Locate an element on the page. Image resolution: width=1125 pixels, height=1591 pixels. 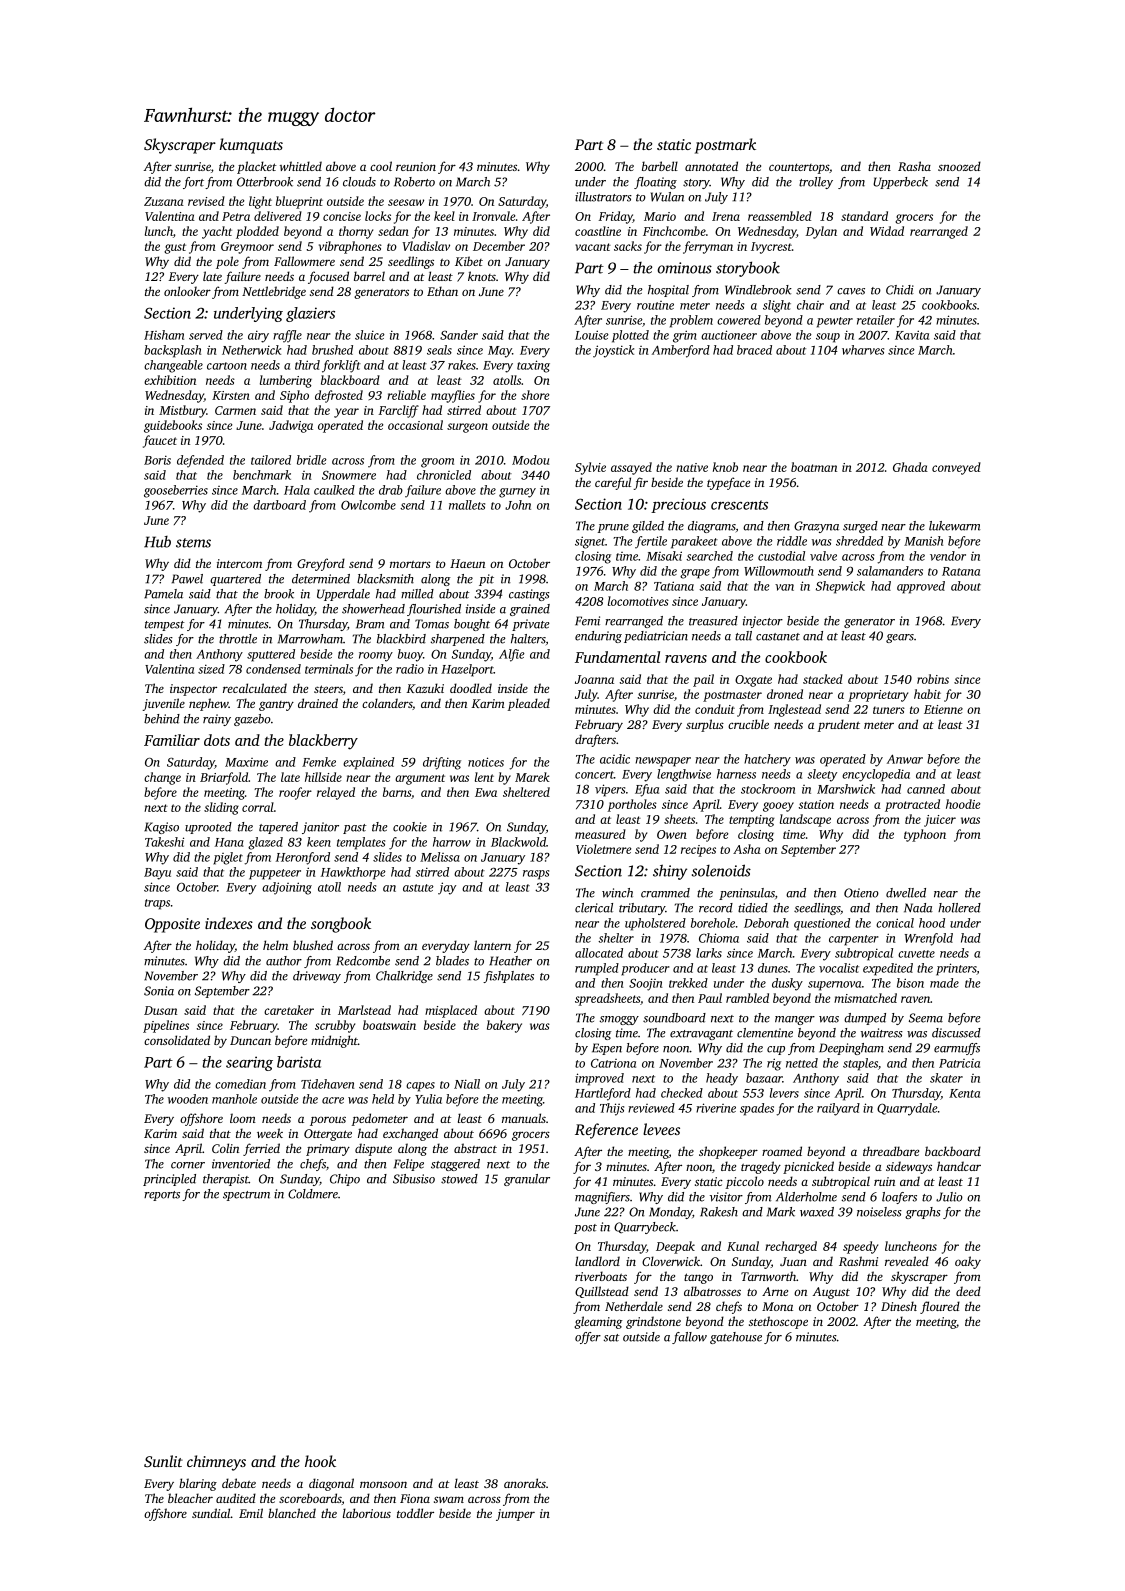
Opposite is located at coordinates (172, 925).
